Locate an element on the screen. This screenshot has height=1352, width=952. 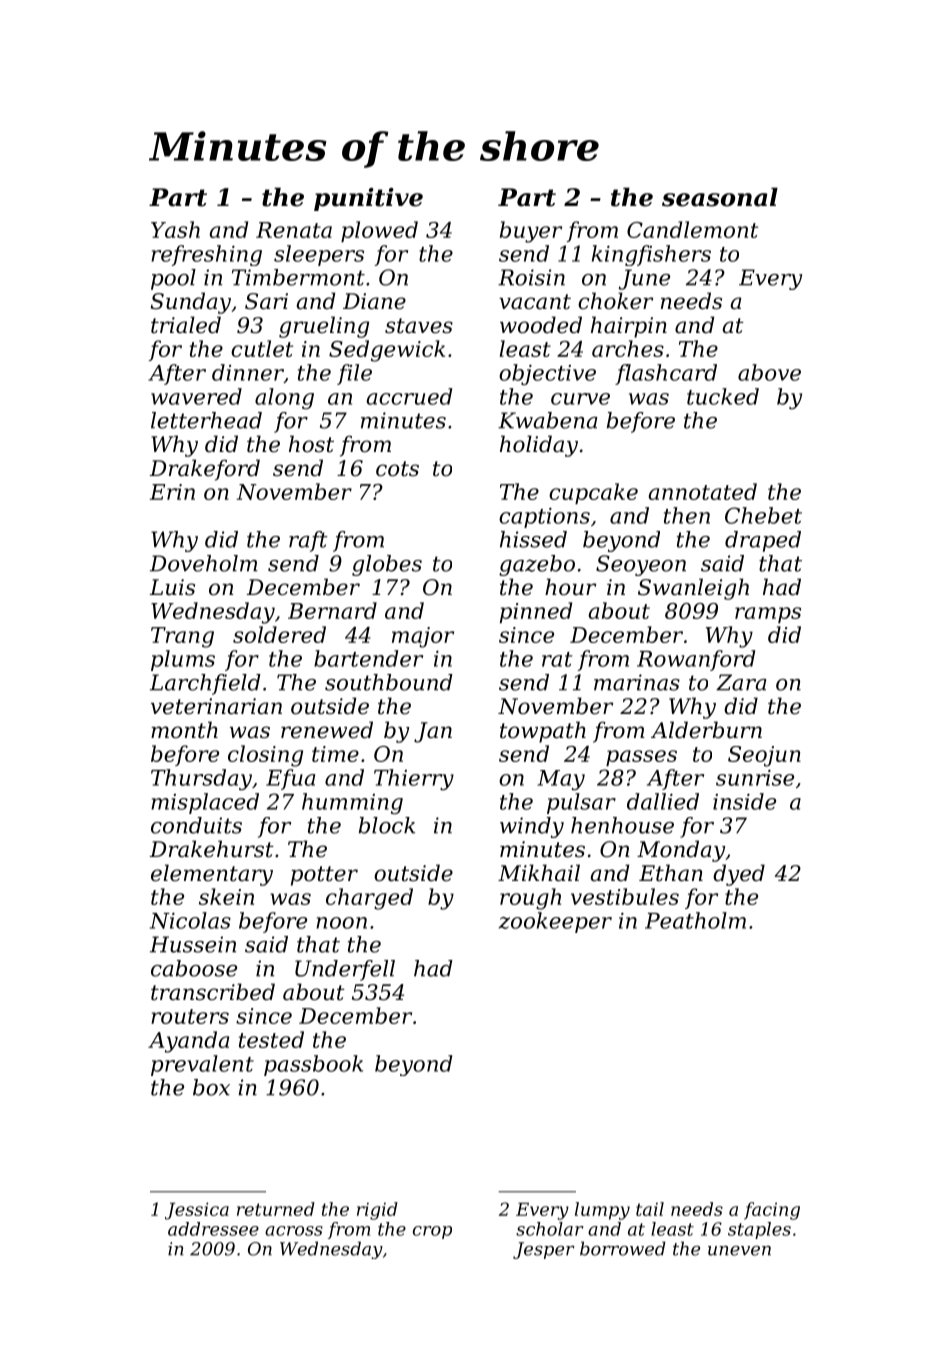
Doveholm is located at coordinates (203, 563).
